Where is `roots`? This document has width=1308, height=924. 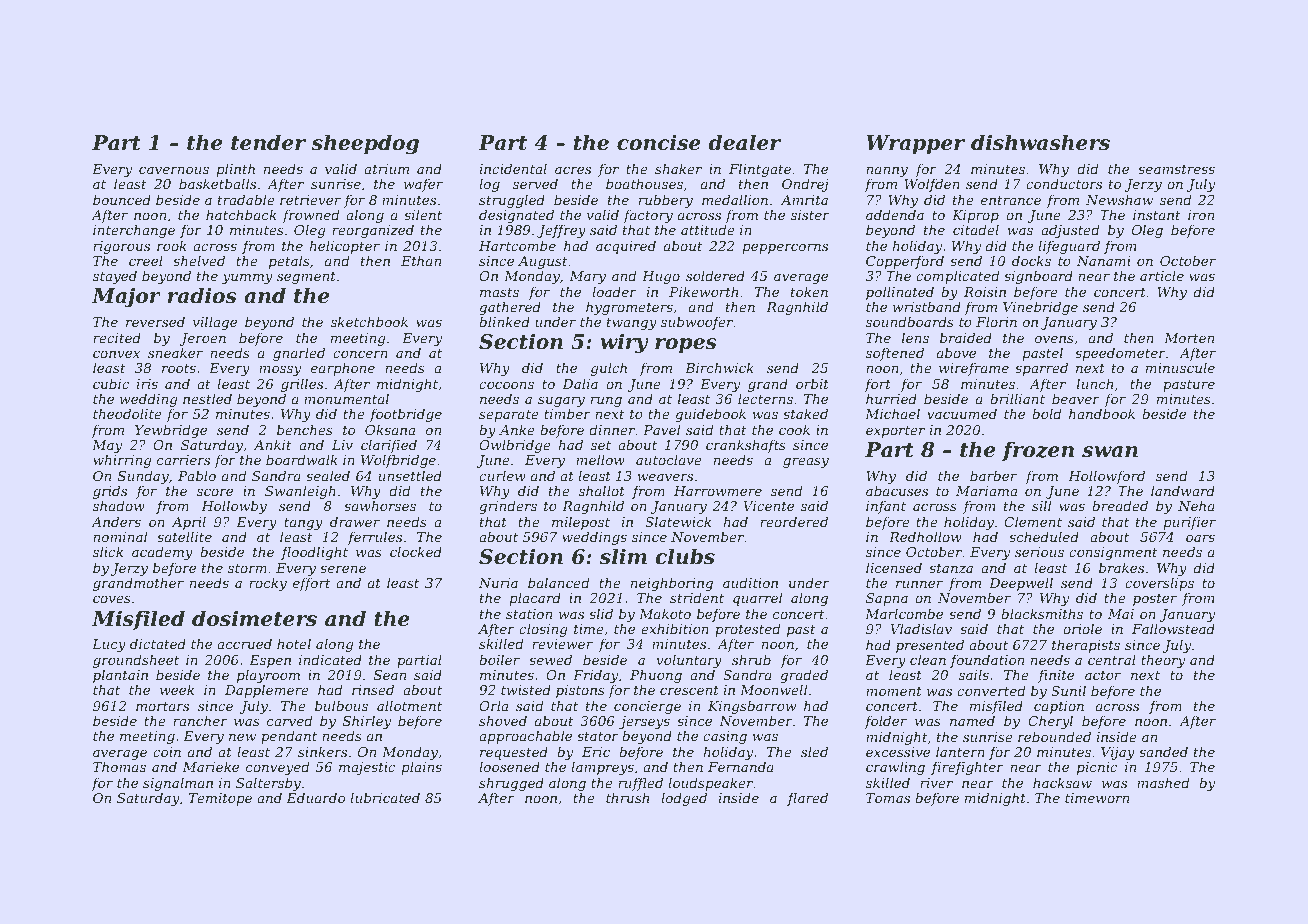
roots is located at coordinates (179, 368).
